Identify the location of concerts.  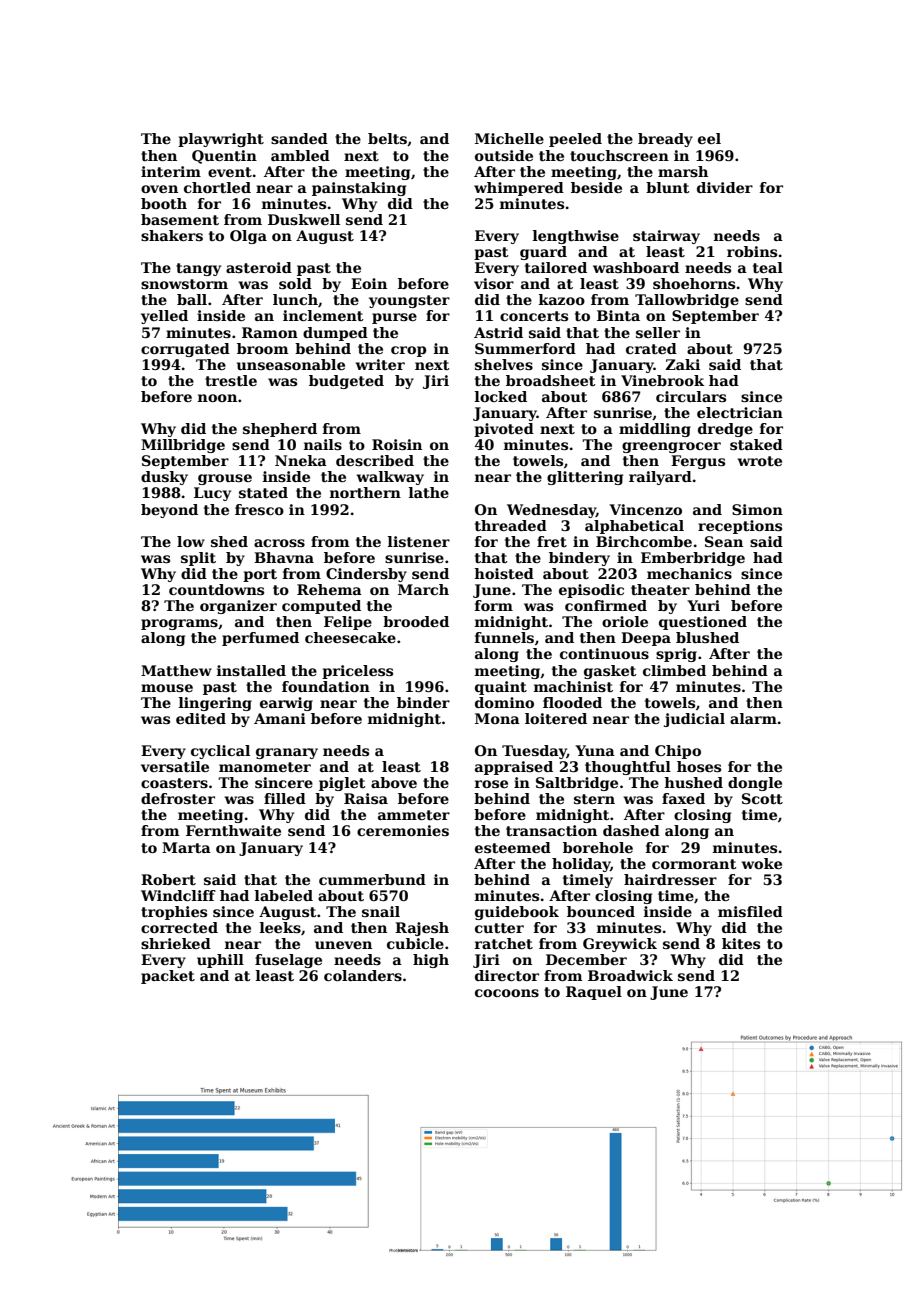
(534, 316).
